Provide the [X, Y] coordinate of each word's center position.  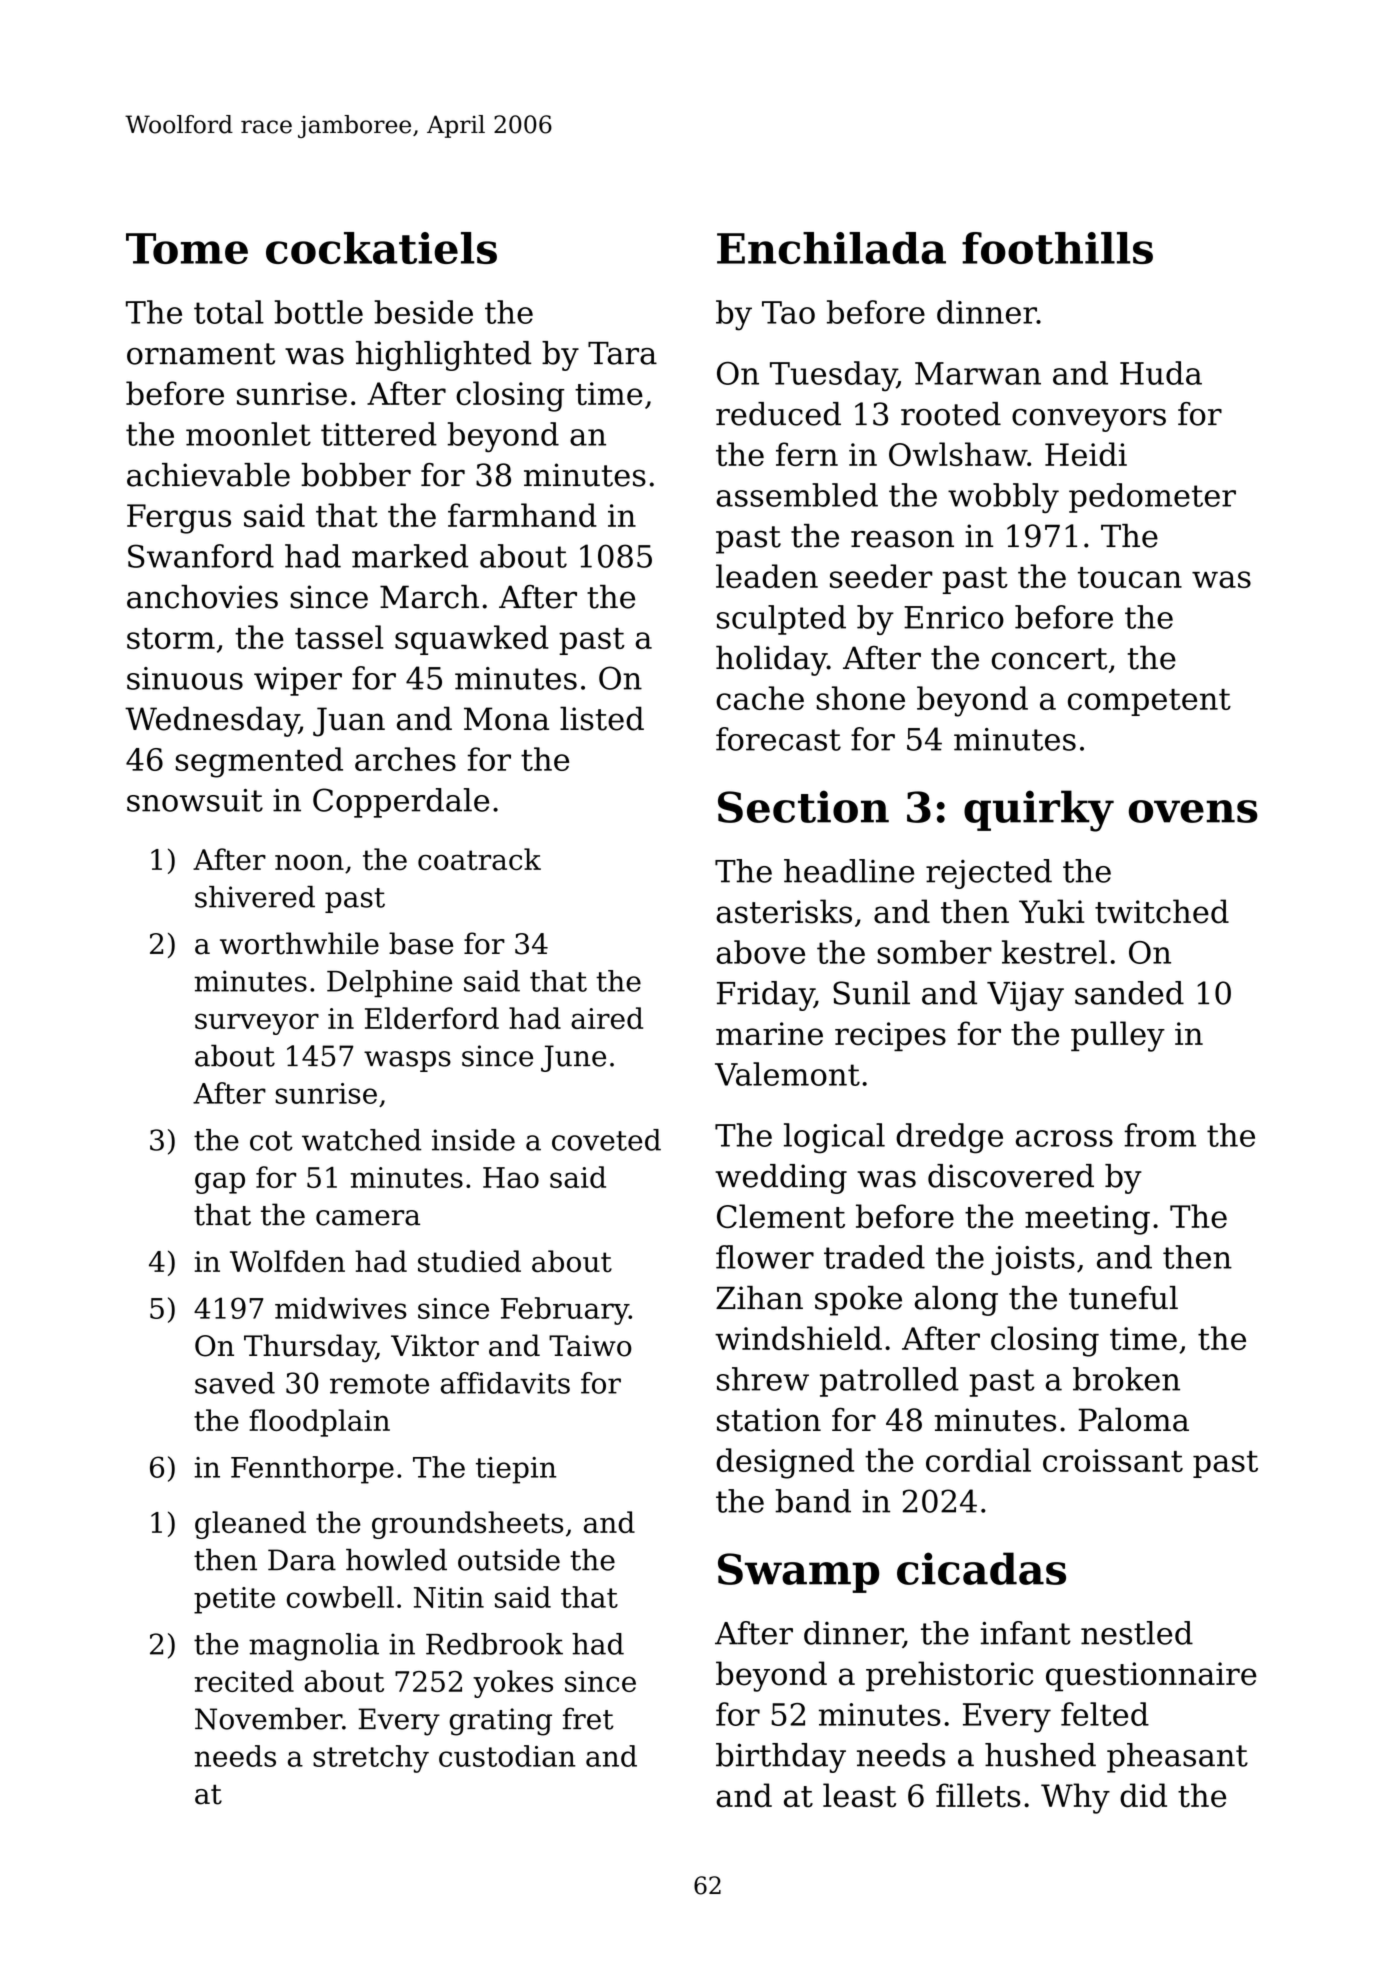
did [1143, 1795]
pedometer [1152, 498]
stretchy [371, 1759]
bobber [356, 475]
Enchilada [831, 248]
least [859, 1795]
